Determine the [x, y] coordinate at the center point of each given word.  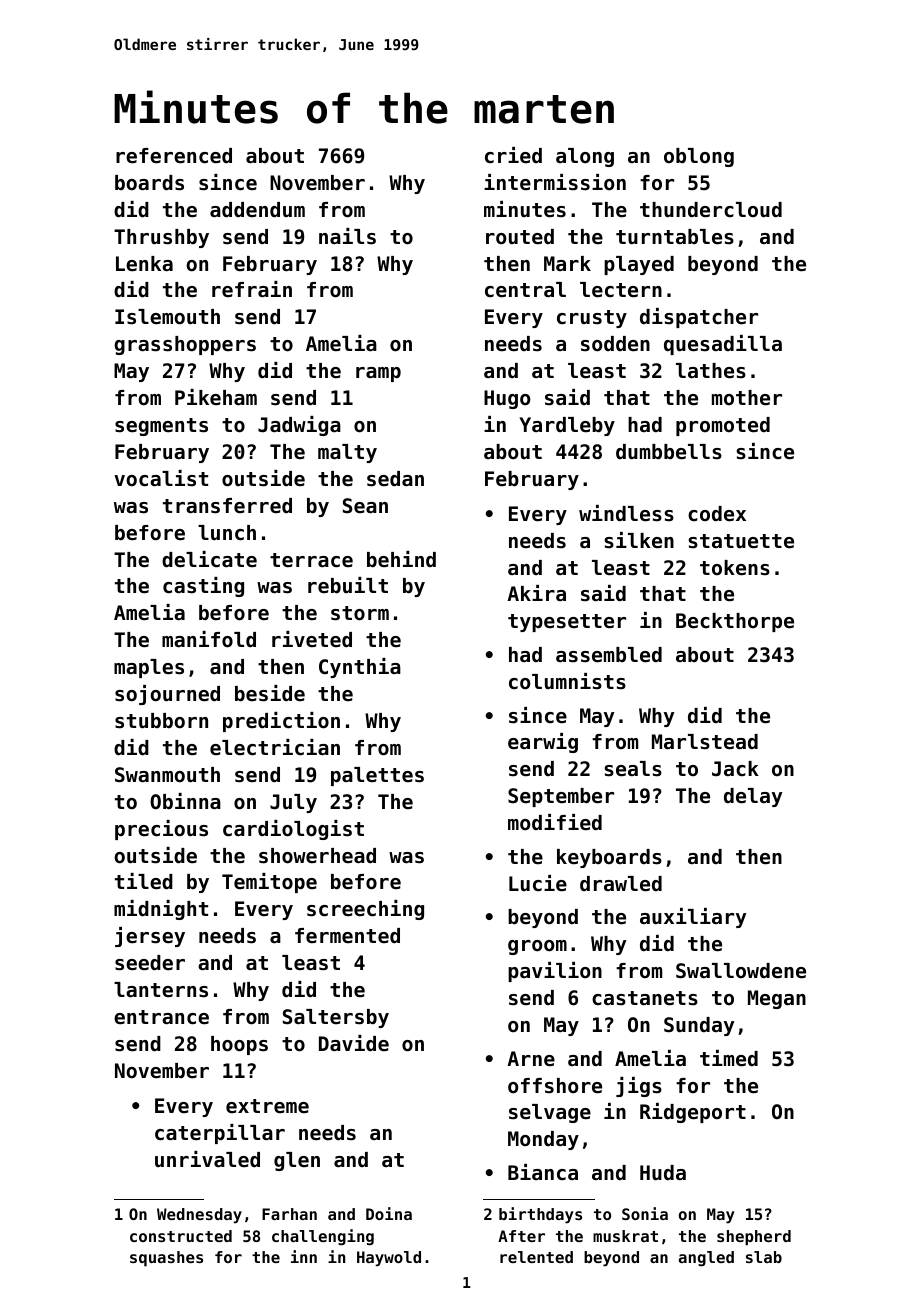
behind [401, 559]
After [521, 1236]
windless [626, 513]
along [585, 157]
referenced [174, 156]
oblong [699, 157]
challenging [323, 1237]
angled [706, 1259]
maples [149, 668]
